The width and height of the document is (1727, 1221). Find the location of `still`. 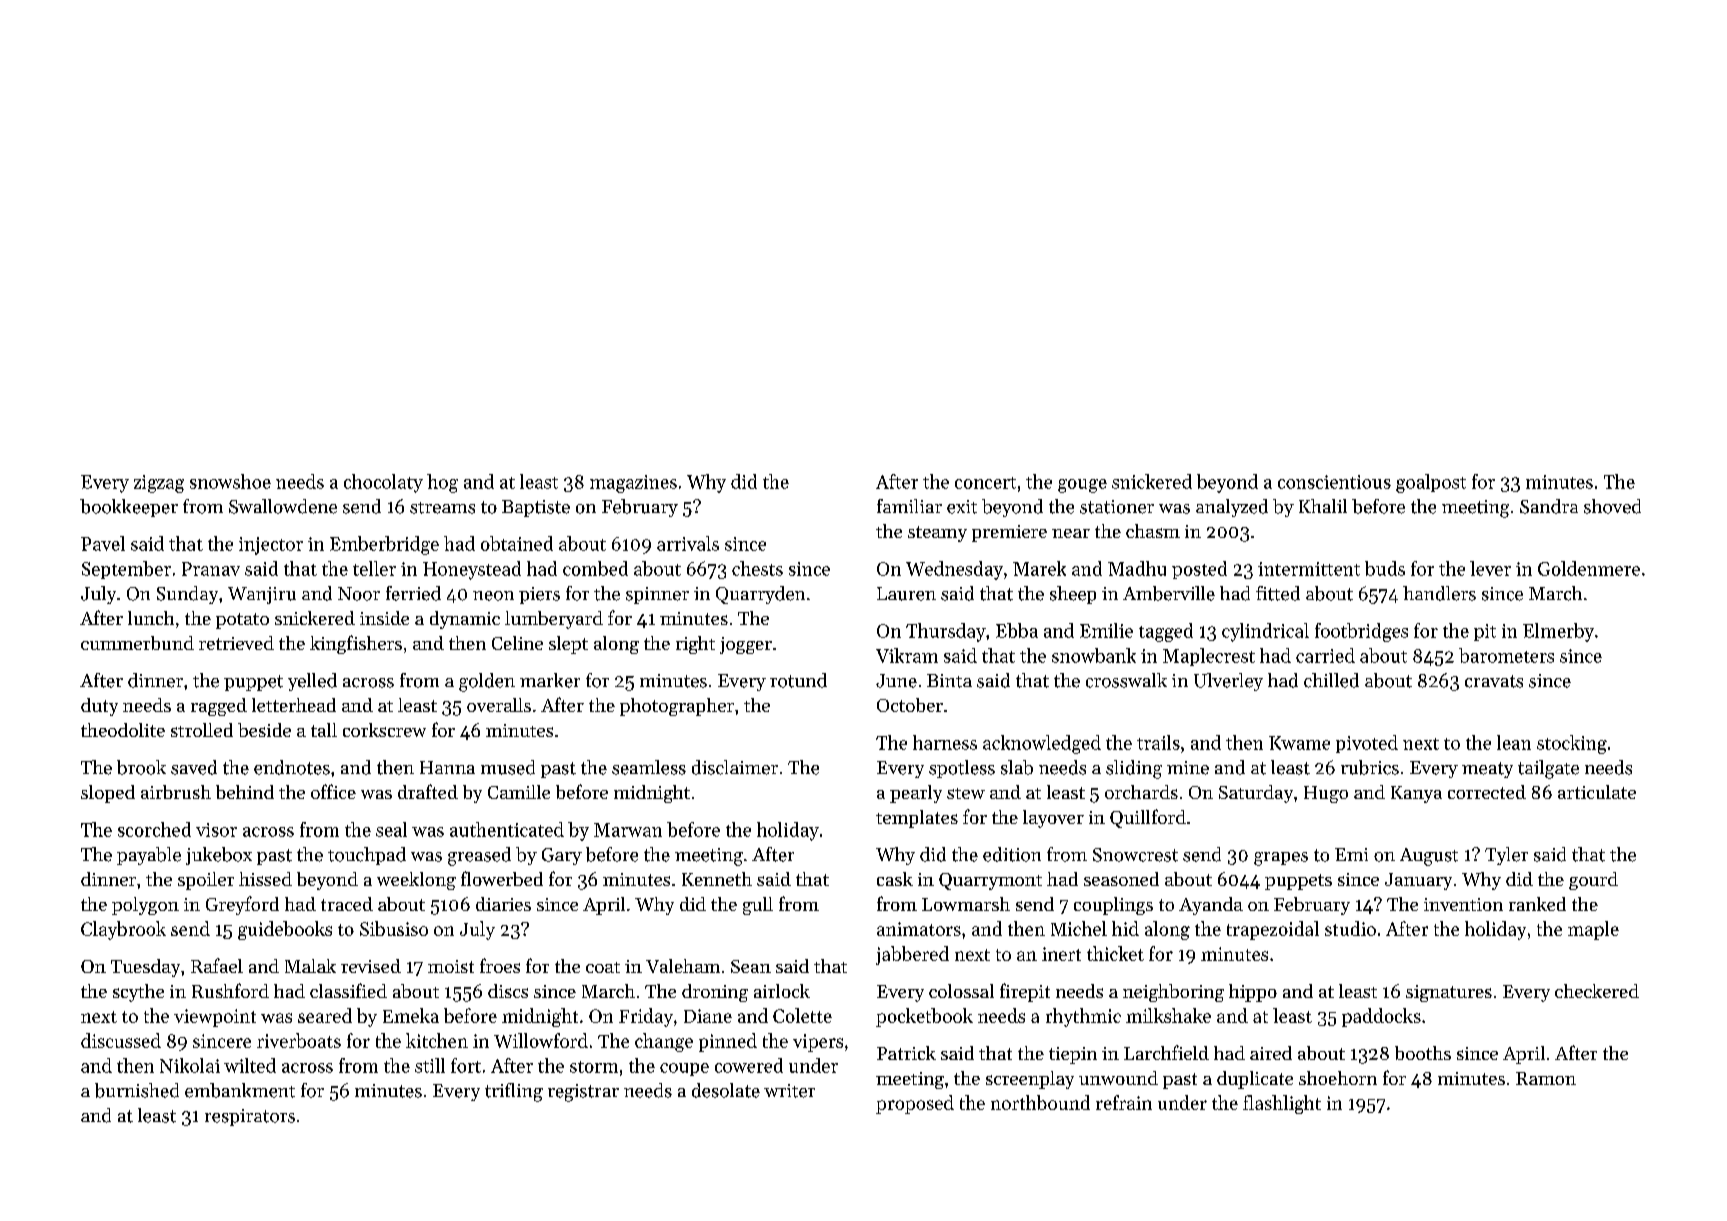

still is located at coordinates (430, 1065).
